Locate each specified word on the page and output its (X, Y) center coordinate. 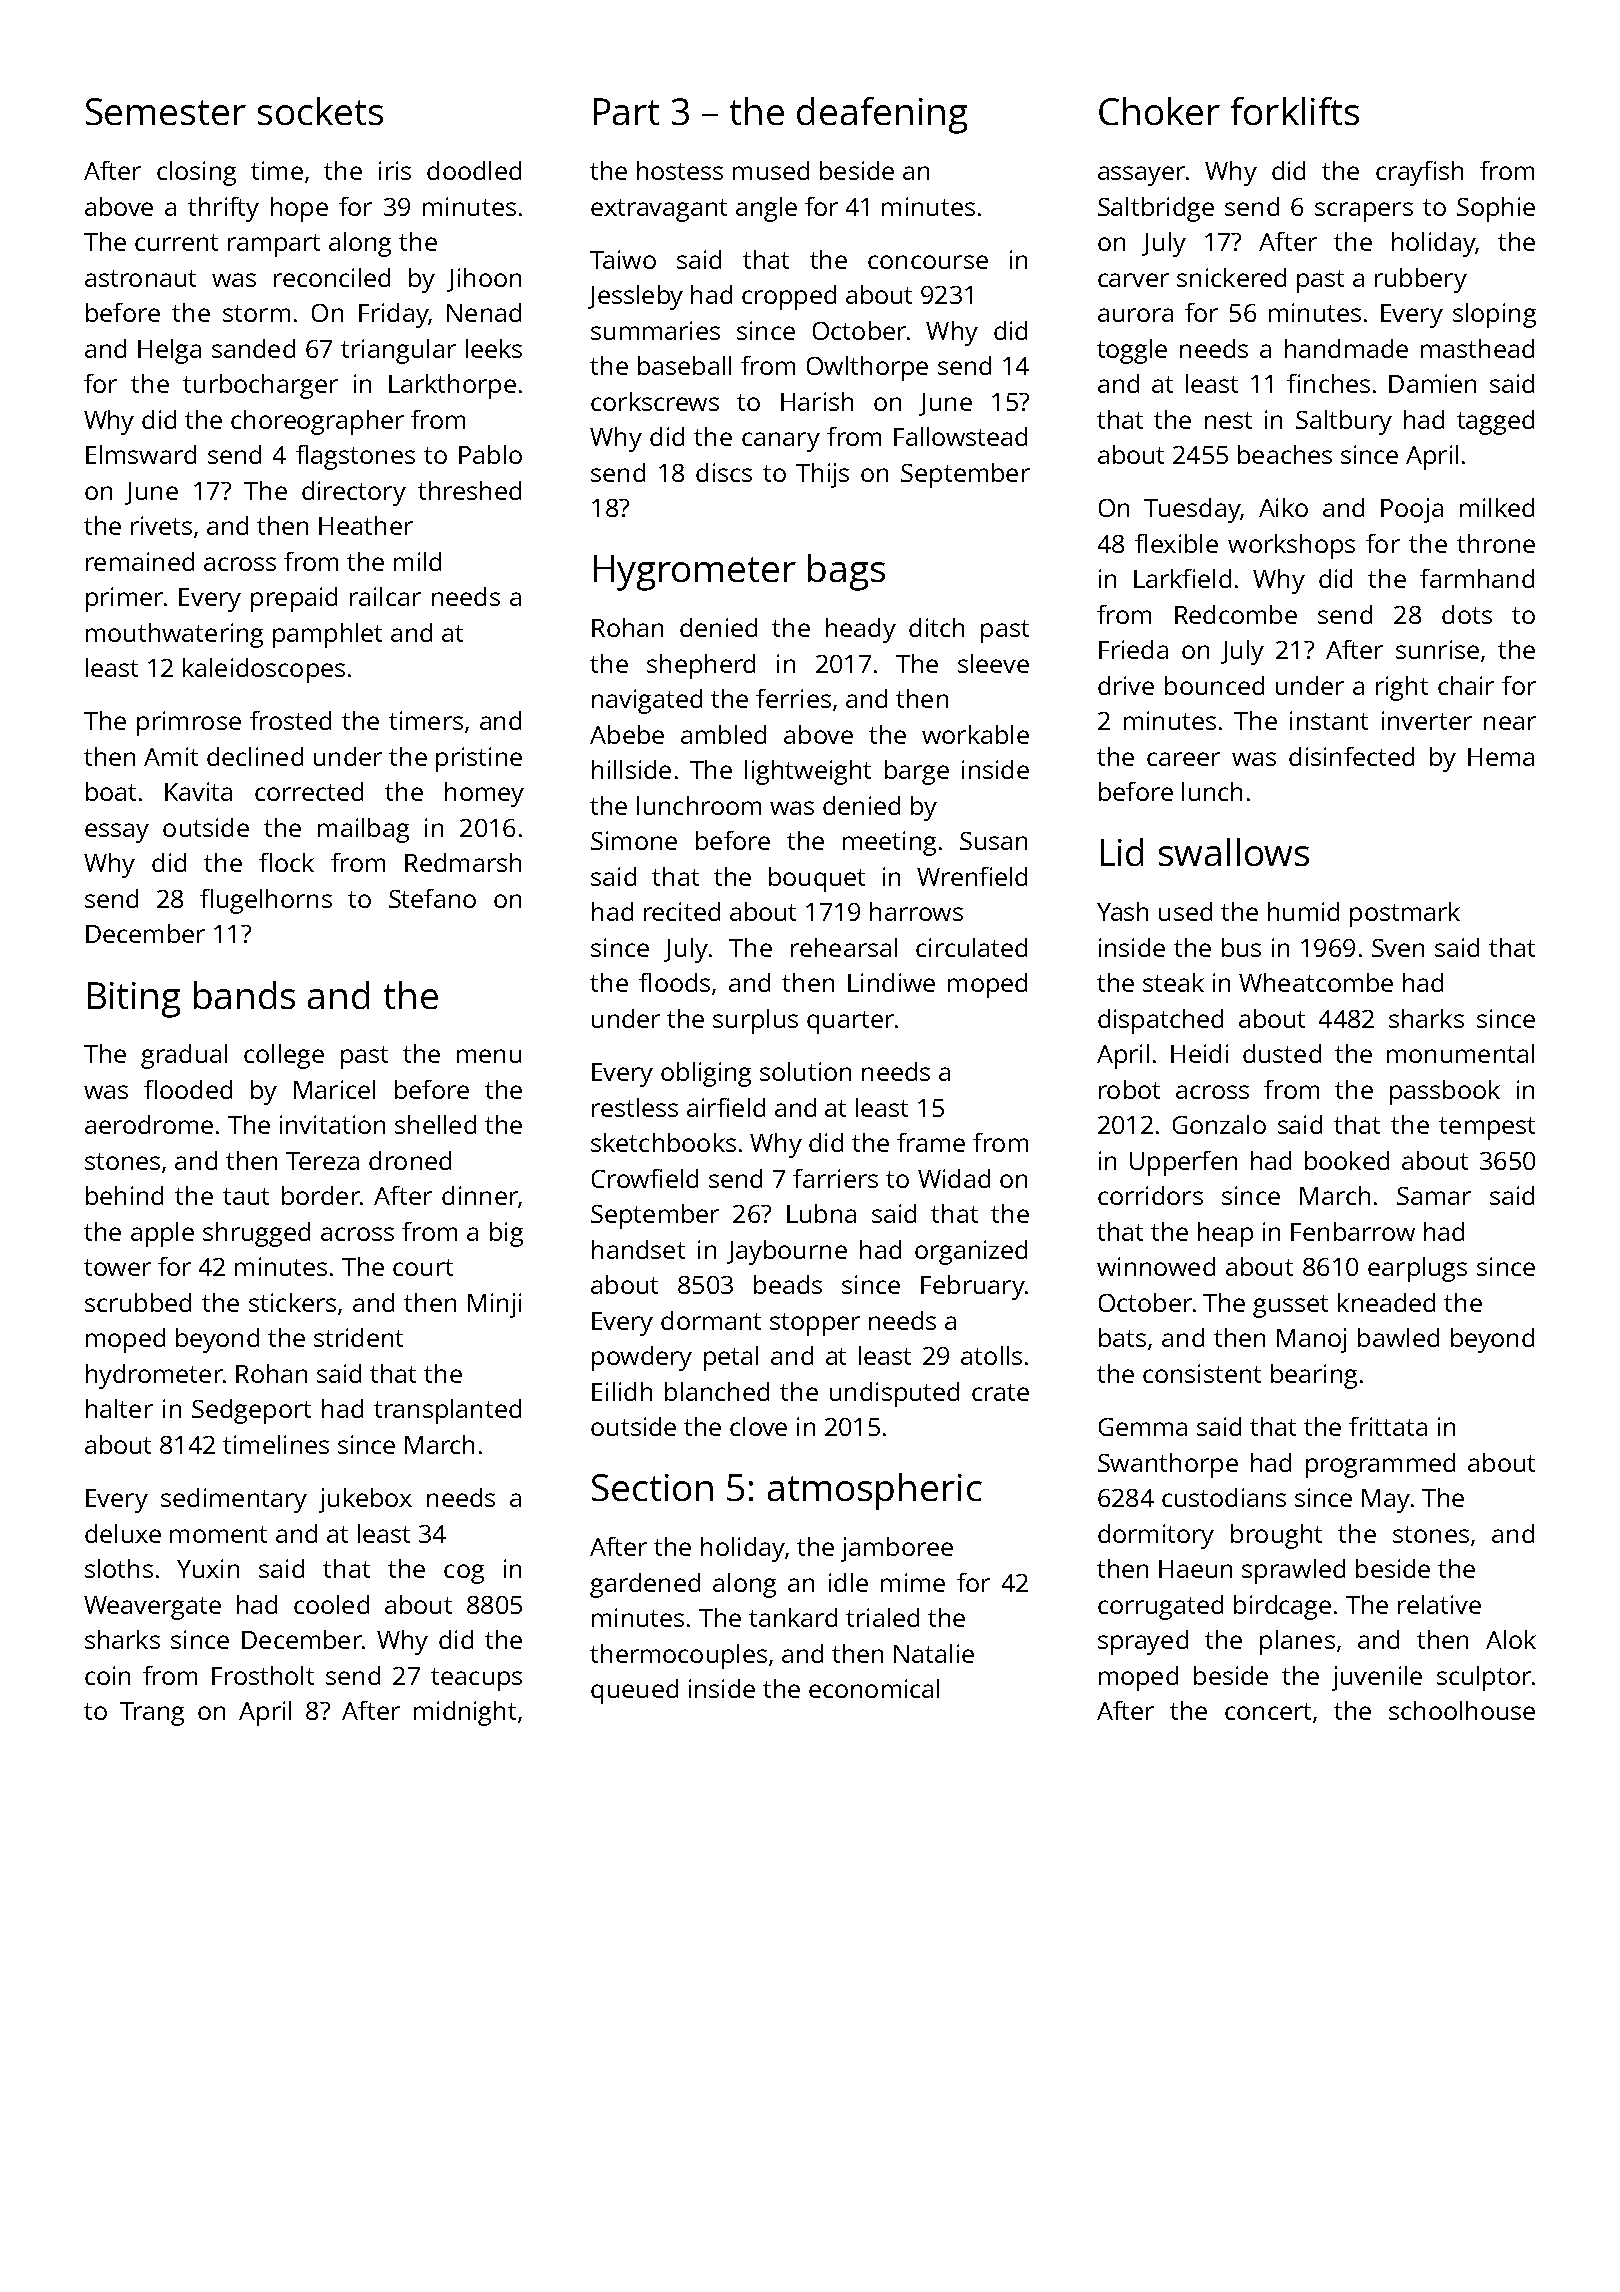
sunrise (1437, 649)
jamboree (897, 1549)
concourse (928, 262)
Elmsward (141, 454)
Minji (494, 1305)
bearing (1314, 1376)
